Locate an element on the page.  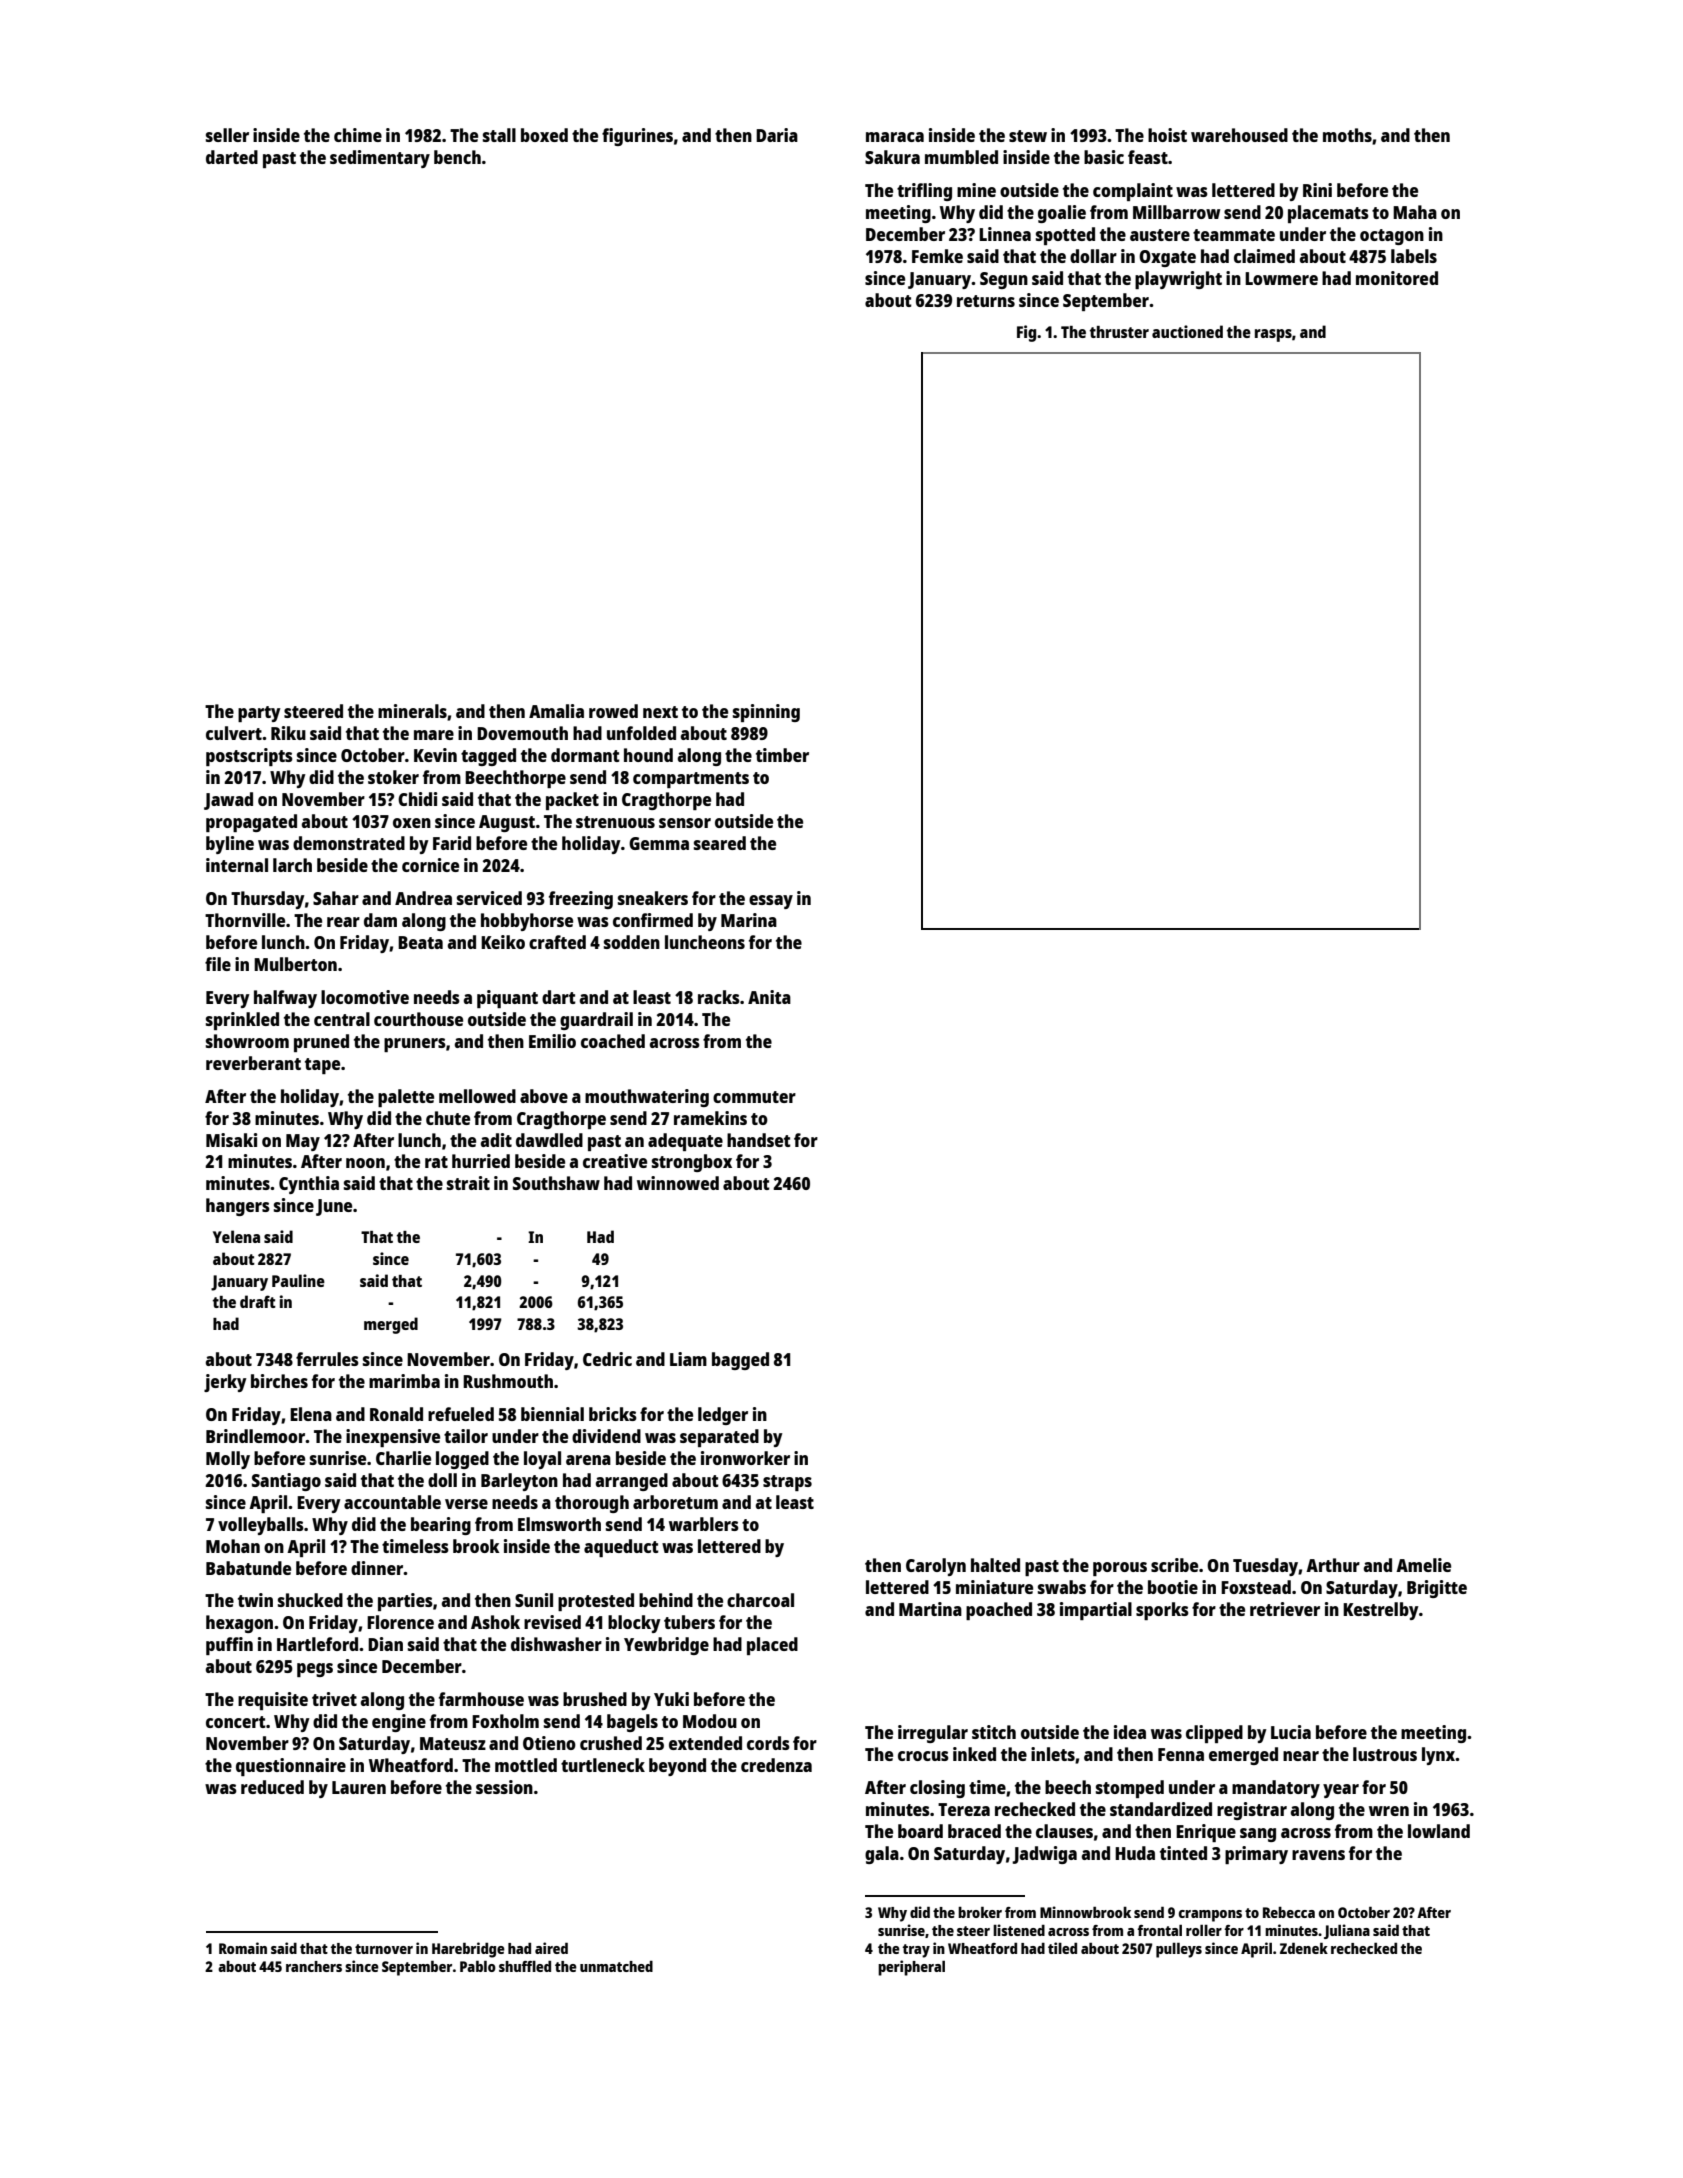
poached is located at coordinates (999, 1611).
